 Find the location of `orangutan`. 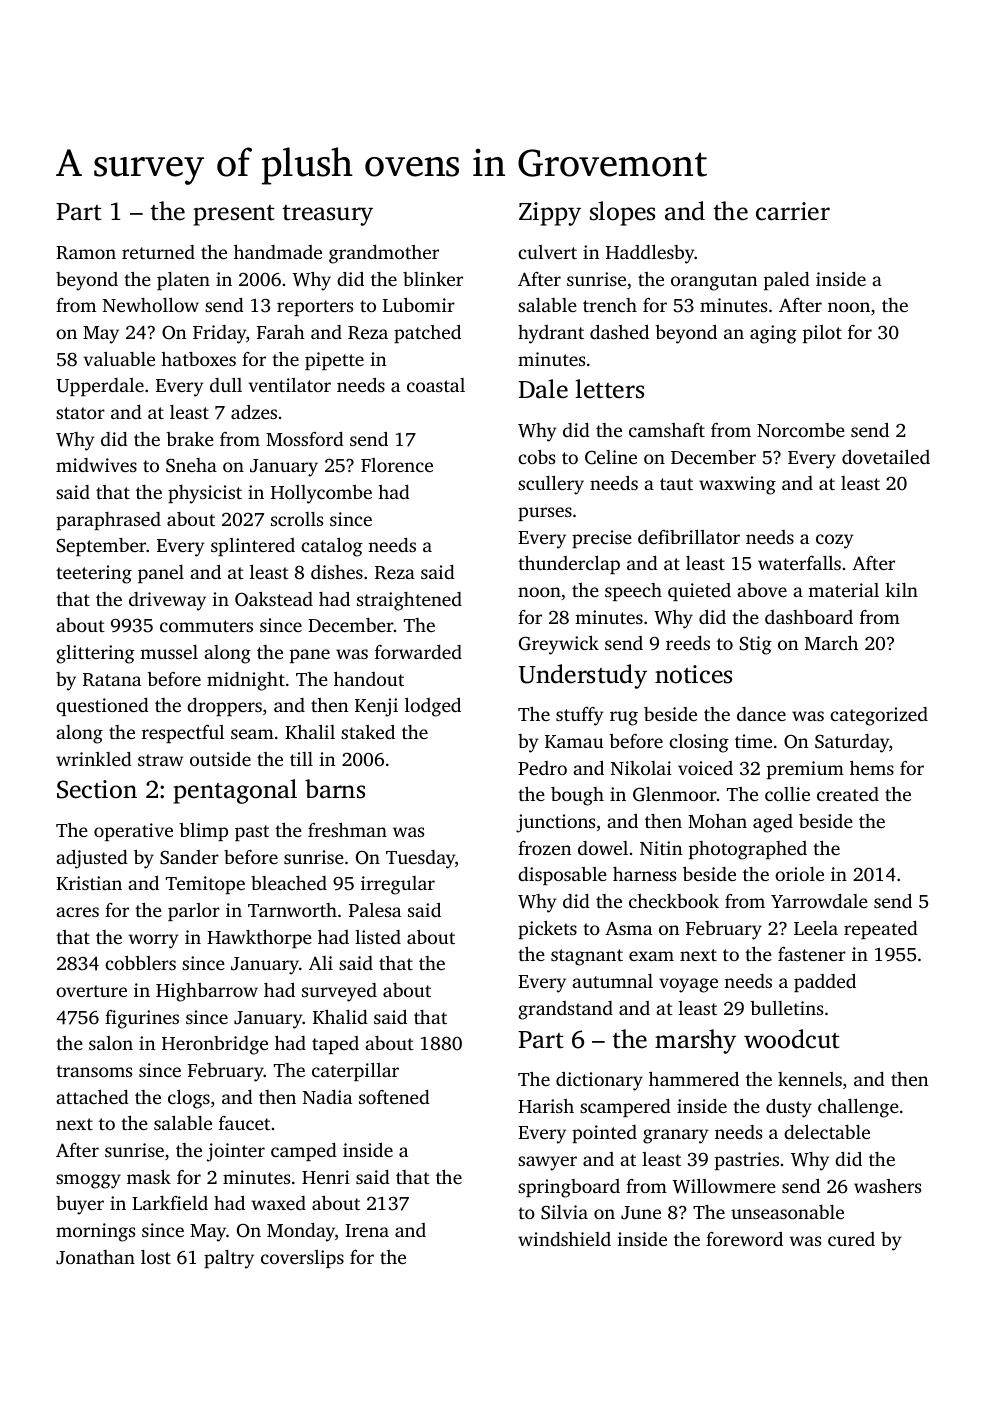

orangutan is located at coordinates (714, 282).
